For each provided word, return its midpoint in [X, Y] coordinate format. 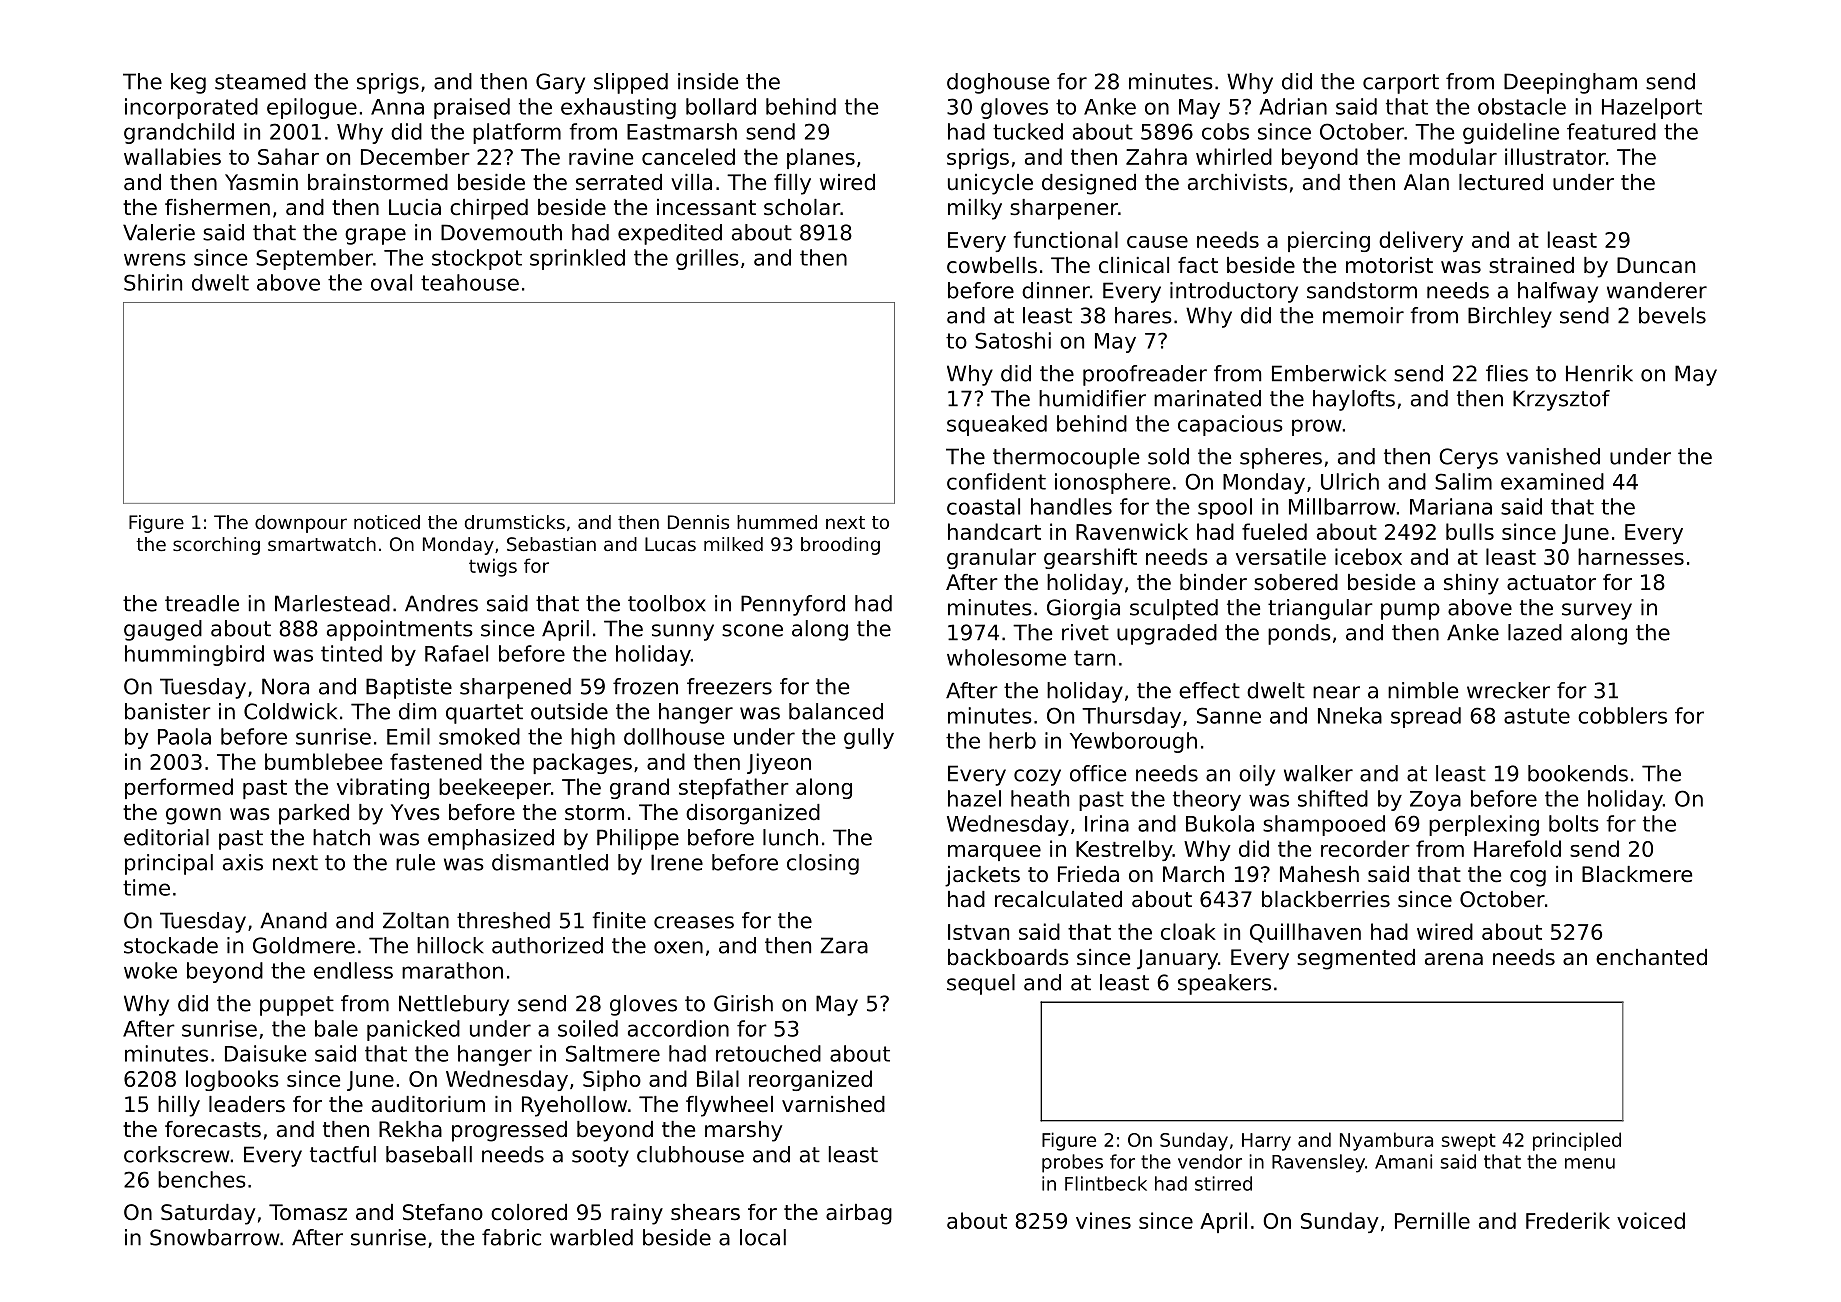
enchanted [1651, 957]
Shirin [153, 282]
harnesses [1631, 556]
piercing [1329, 241]
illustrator [1555, 156]
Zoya [1435, 801]
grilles [707, 259]
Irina [1107, 823]
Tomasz [308, 1212]
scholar [802, 207]
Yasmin [261, 182]
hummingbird [194, 655]
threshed [503, 920]
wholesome [1006, 657]
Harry [1266, 1142]
